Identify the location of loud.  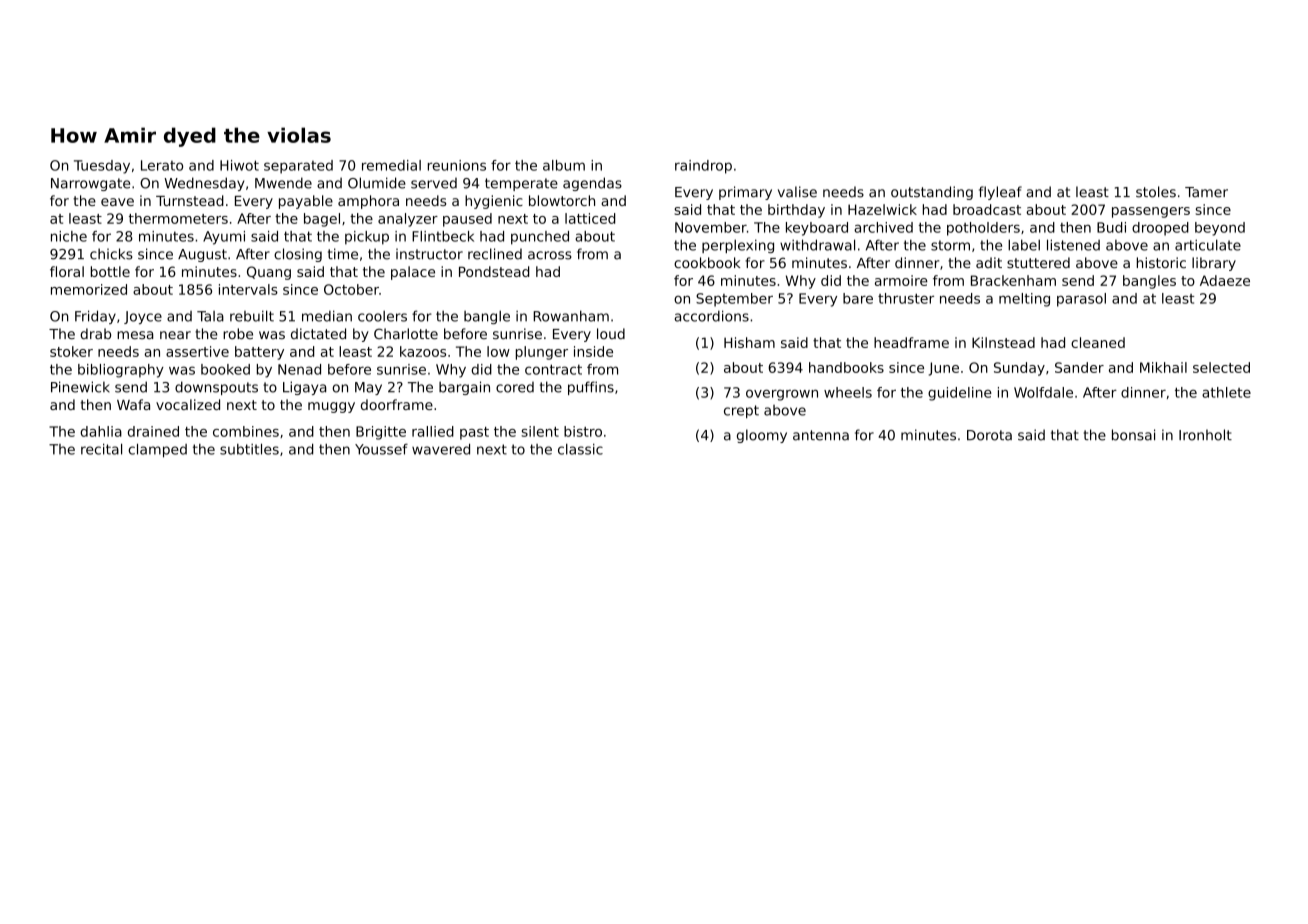
(611, 333).
